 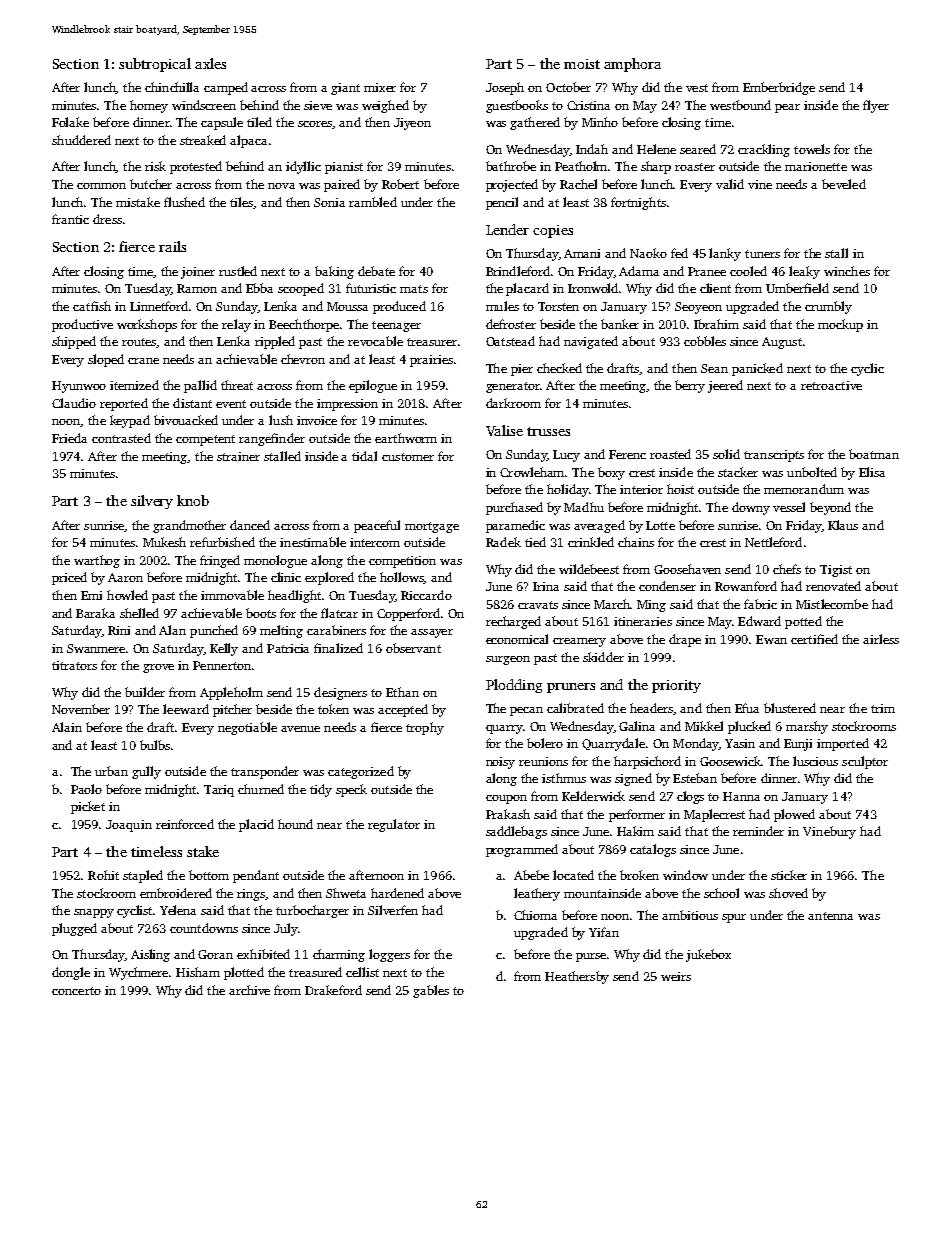 What do you see at coordinates (832, 604) in the screenshot?
I see `Mistlecombe` at bounding box center [832, 604].
